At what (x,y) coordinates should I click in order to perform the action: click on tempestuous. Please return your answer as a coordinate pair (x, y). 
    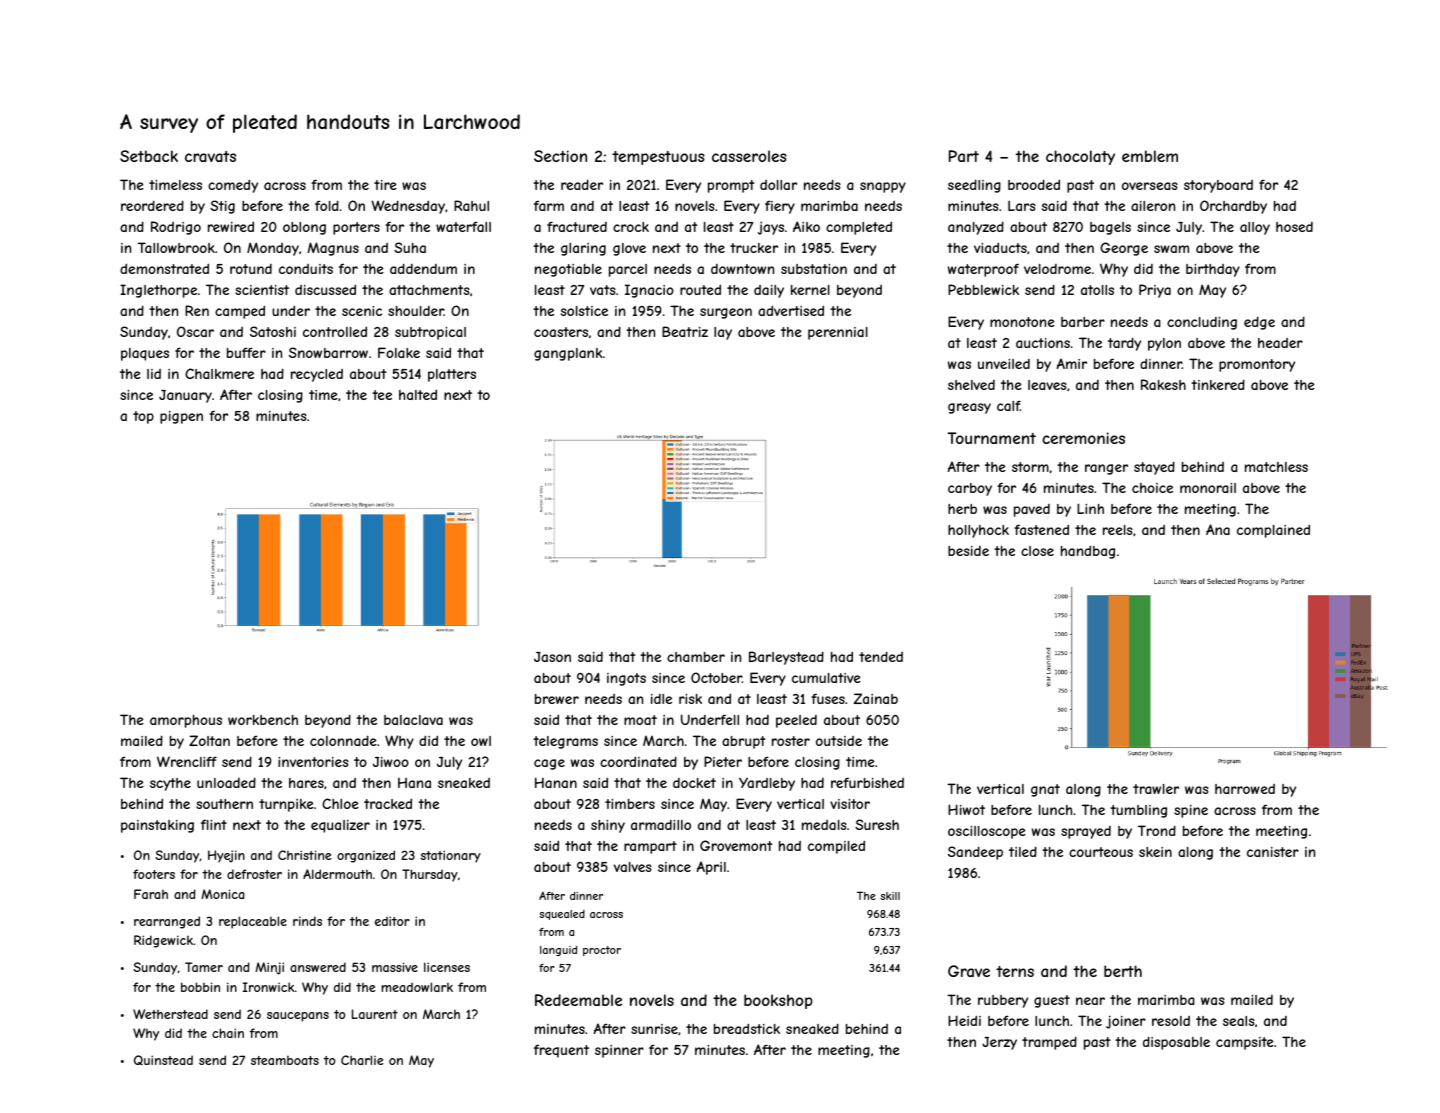
    Looking at the image, I should click on (658, 158).
